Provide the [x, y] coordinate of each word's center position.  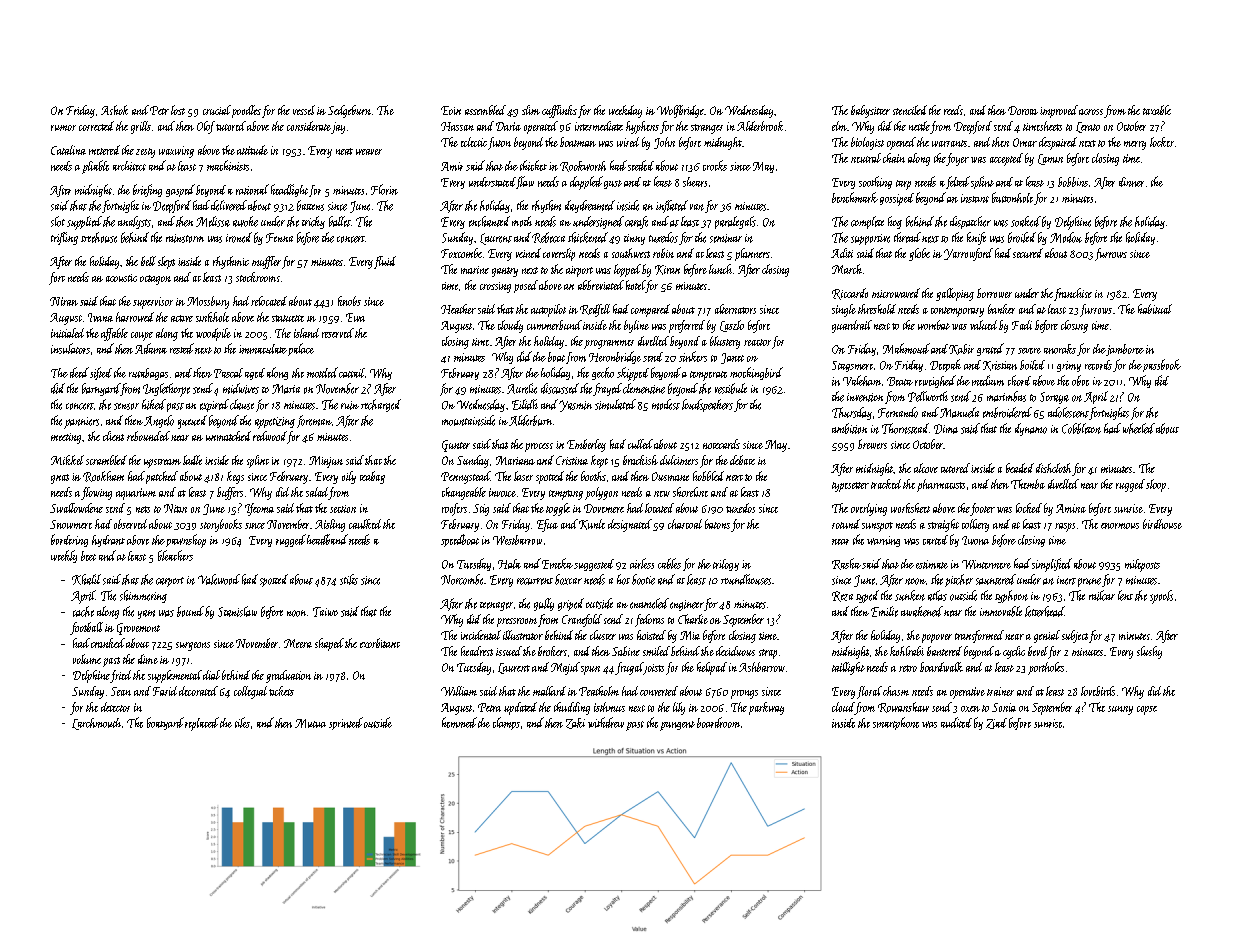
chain [894, 158]
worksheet [910, 508]
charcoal [685, 524]
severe [1029, 351]
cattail [352, 373]
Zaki [575, 723]
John [664, 143]
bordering [69, 540]
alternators [735, 309]
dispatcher [970, 222]
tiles [242, 722]
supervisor [153, 303]
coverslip [559, 254]
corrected [96, 126]
